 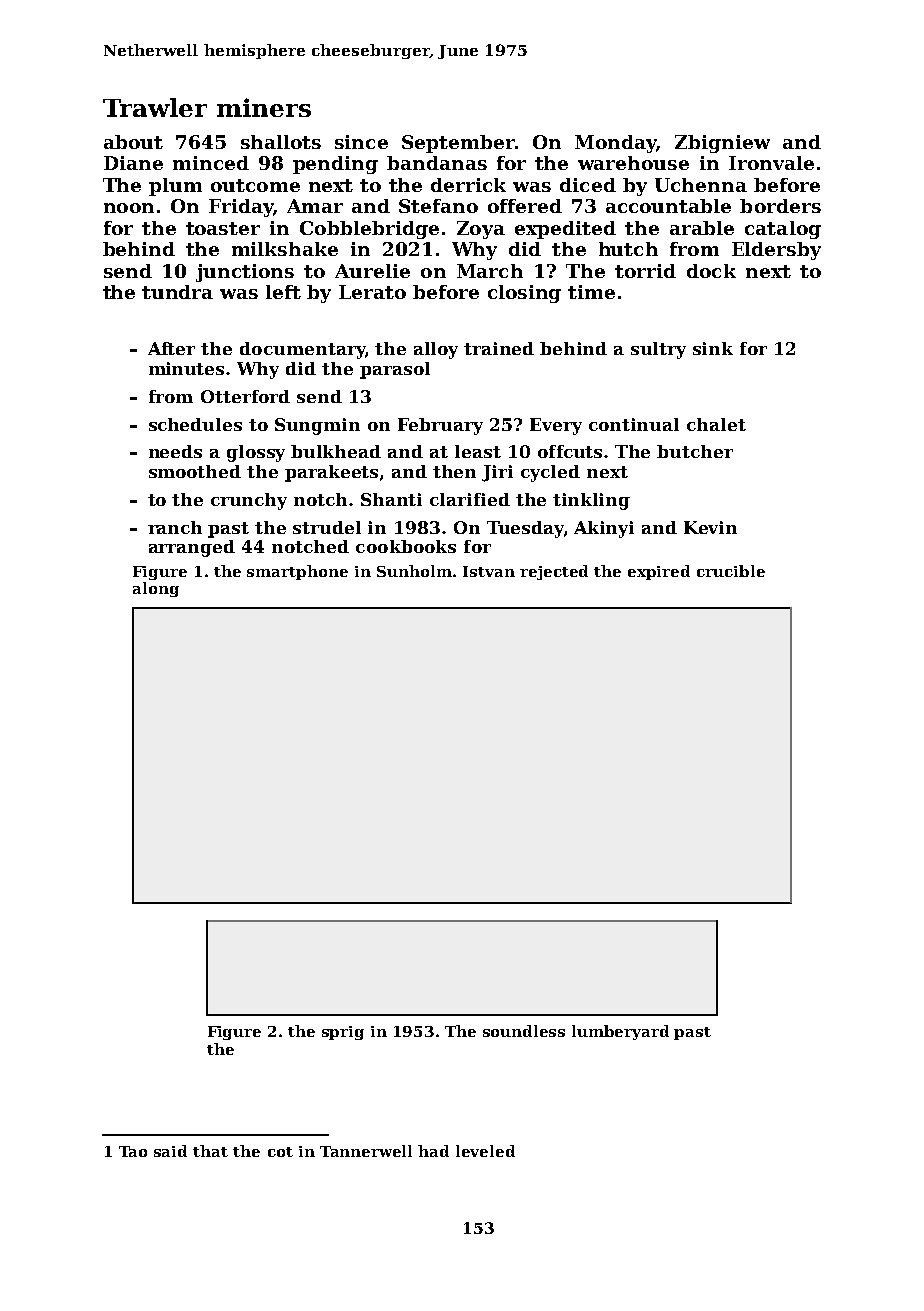 What do you see at coordinates (468, 185) in the screenshot?
I see `derrick` at bounding box center [468, 185].
